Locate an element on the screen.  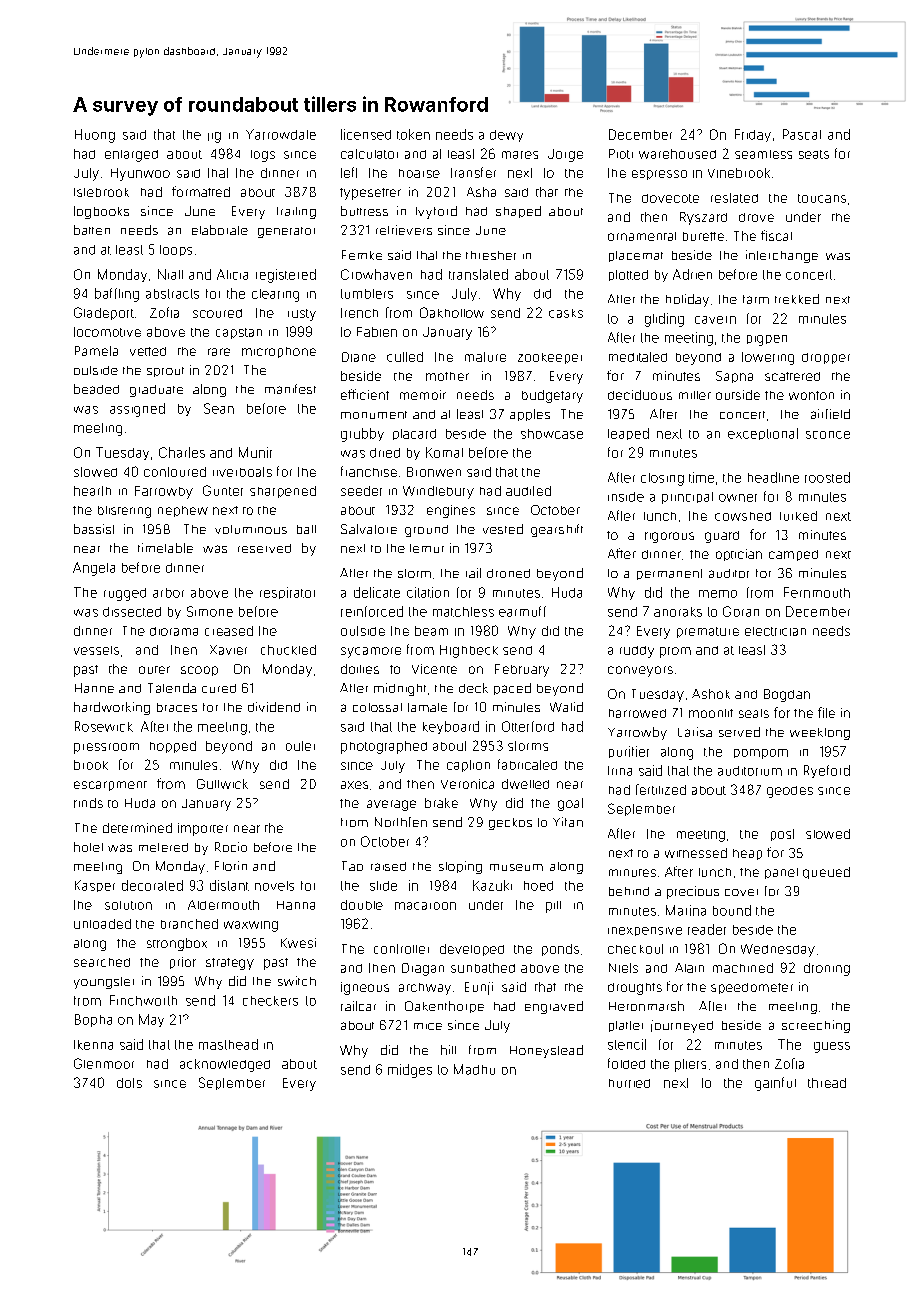
Munir is located at coordinates (255, 452).
